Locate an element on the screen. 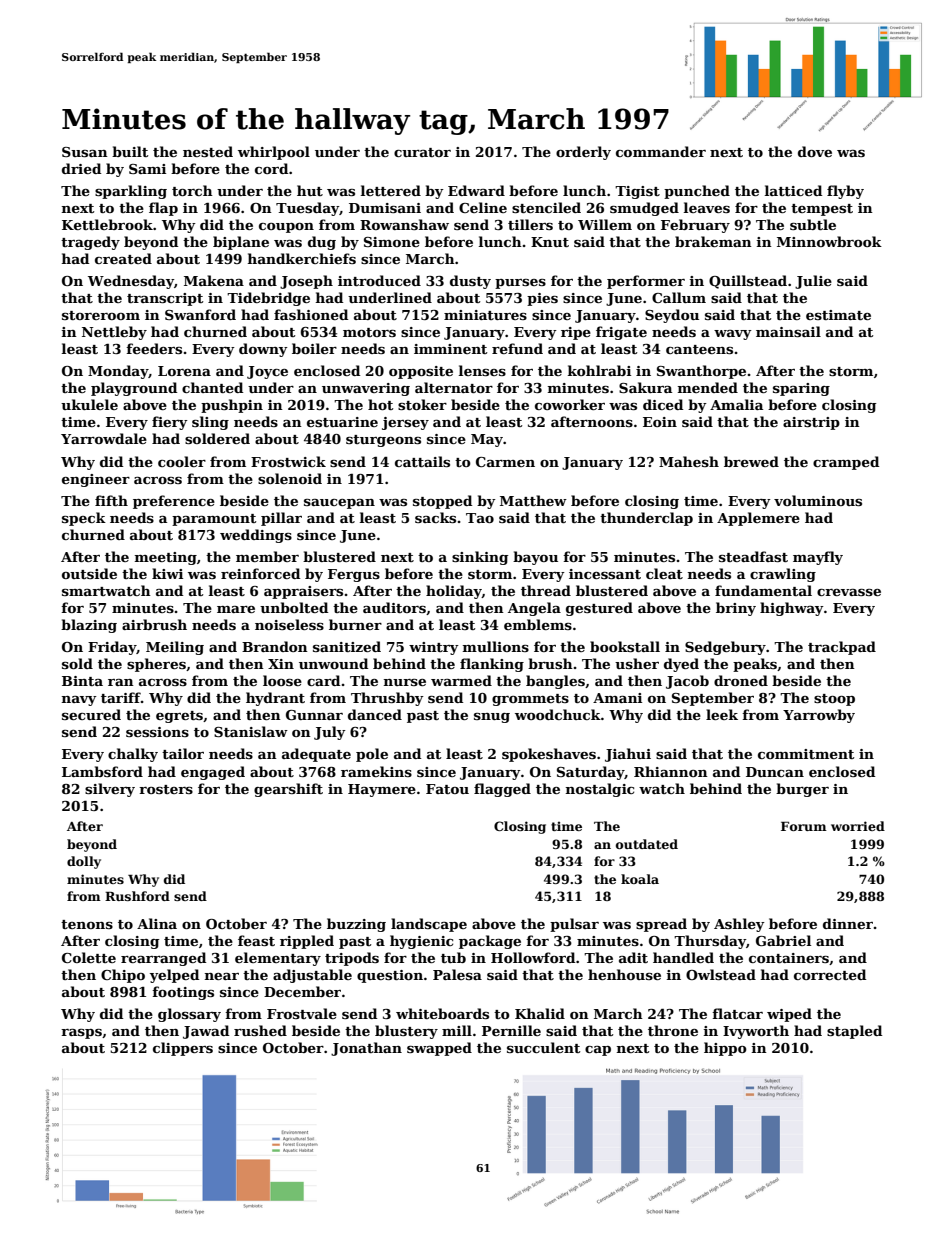 The height and width of the screenshot is (1233, 952). motors is located at coordinates (369, 332).
